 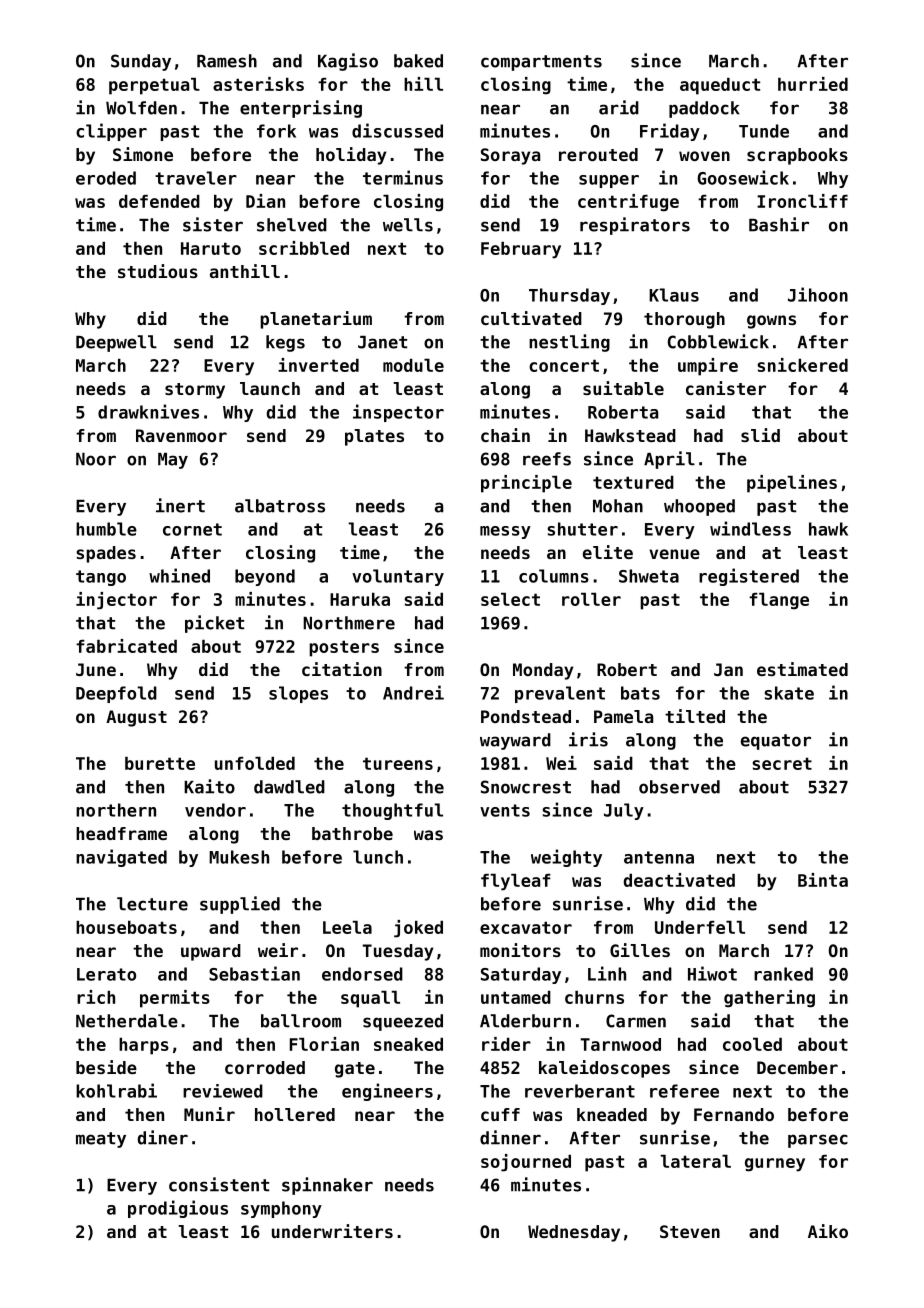 I want to click on secret, so click(x=782, y=763).
